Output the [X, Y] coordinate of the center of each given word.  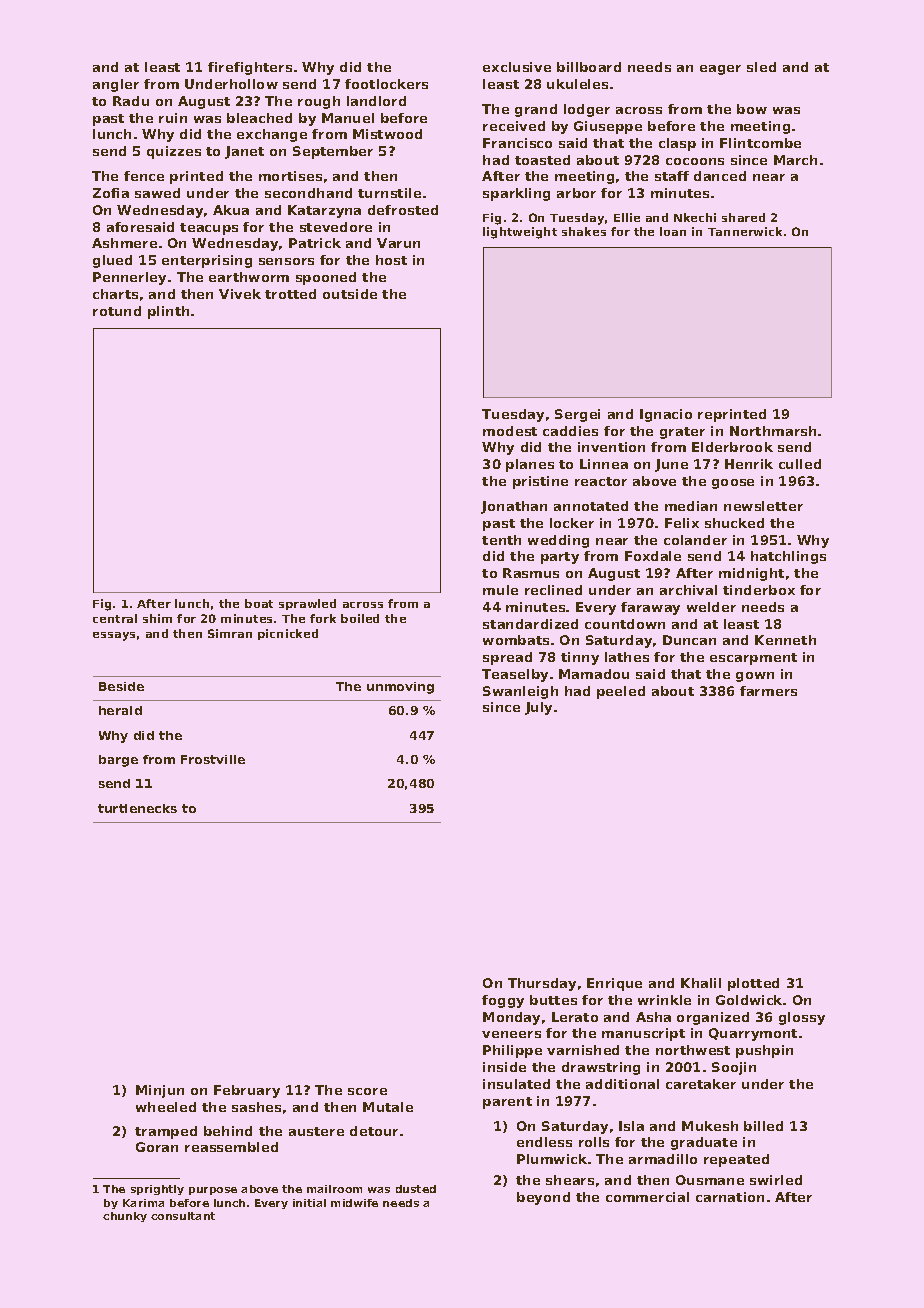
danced [720, 176]
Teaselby [515, 675]
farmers [768, 691]
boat [259, 603]
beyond [543, 1198]
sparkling [516, 194]
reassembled [231, 1147]
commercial [647, 1197]
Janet [244, 152]
